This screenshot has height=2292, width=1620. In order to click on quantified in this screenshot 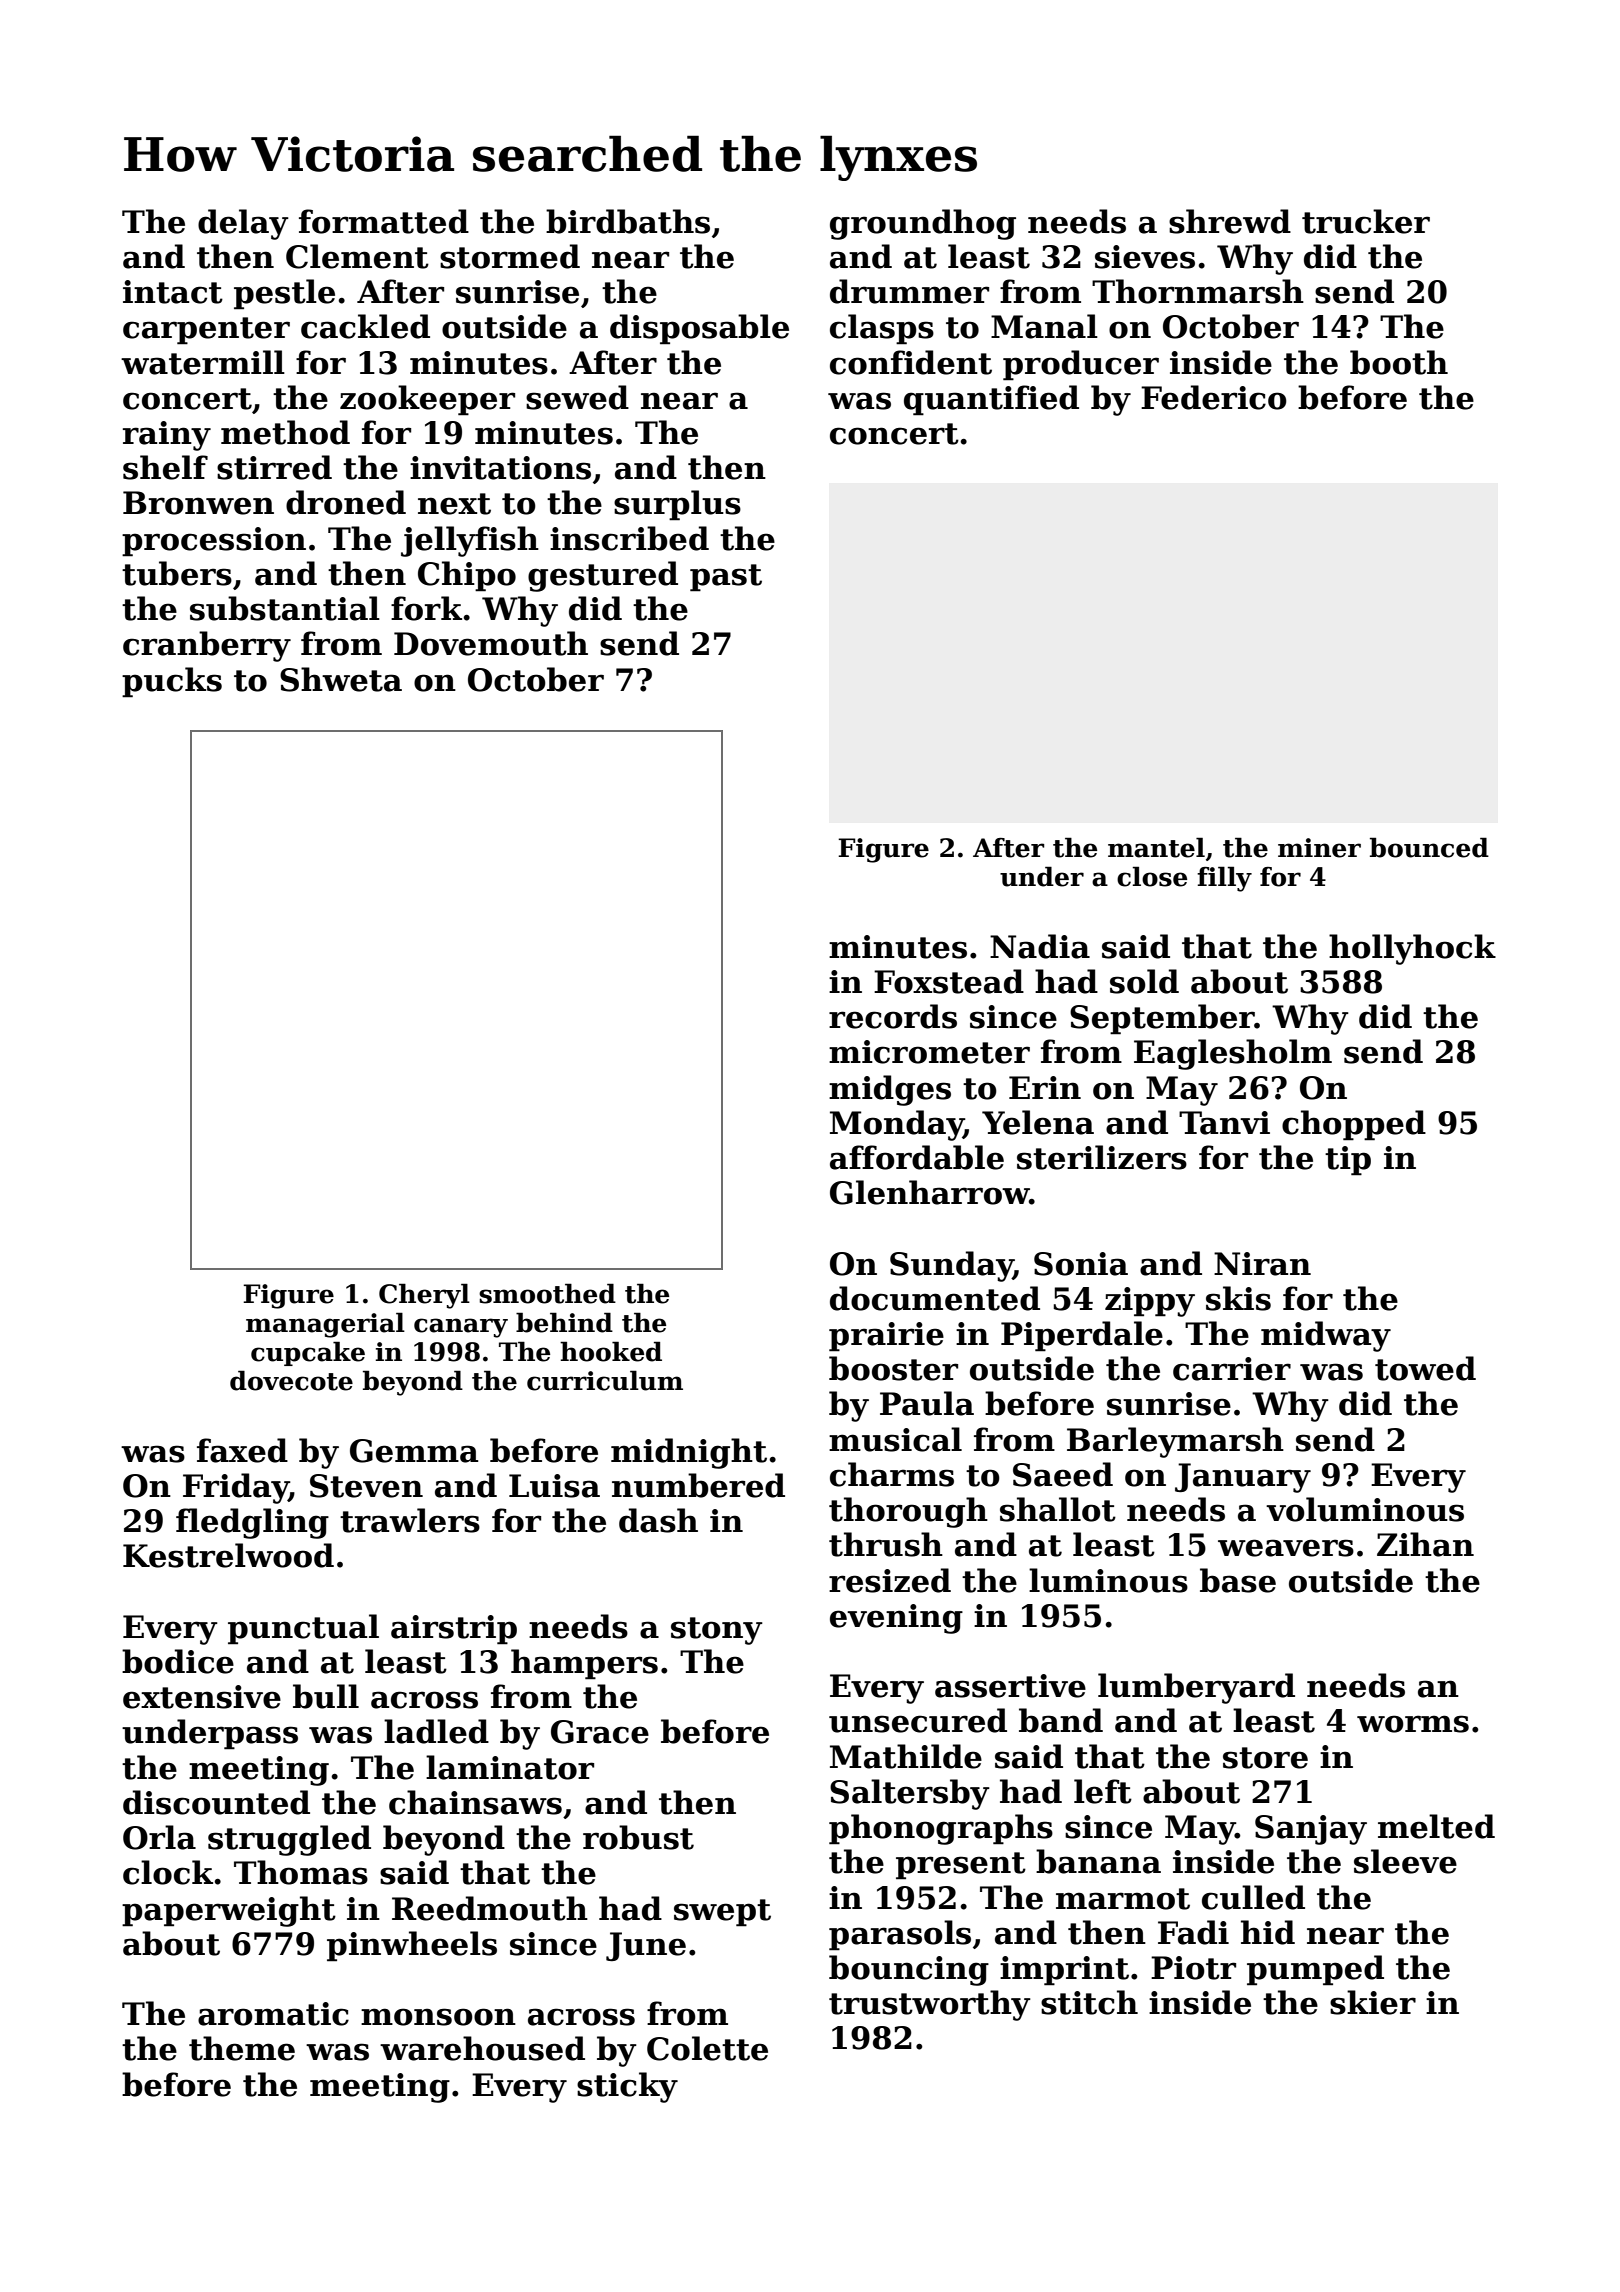, I will do `click(991, 400)`.
